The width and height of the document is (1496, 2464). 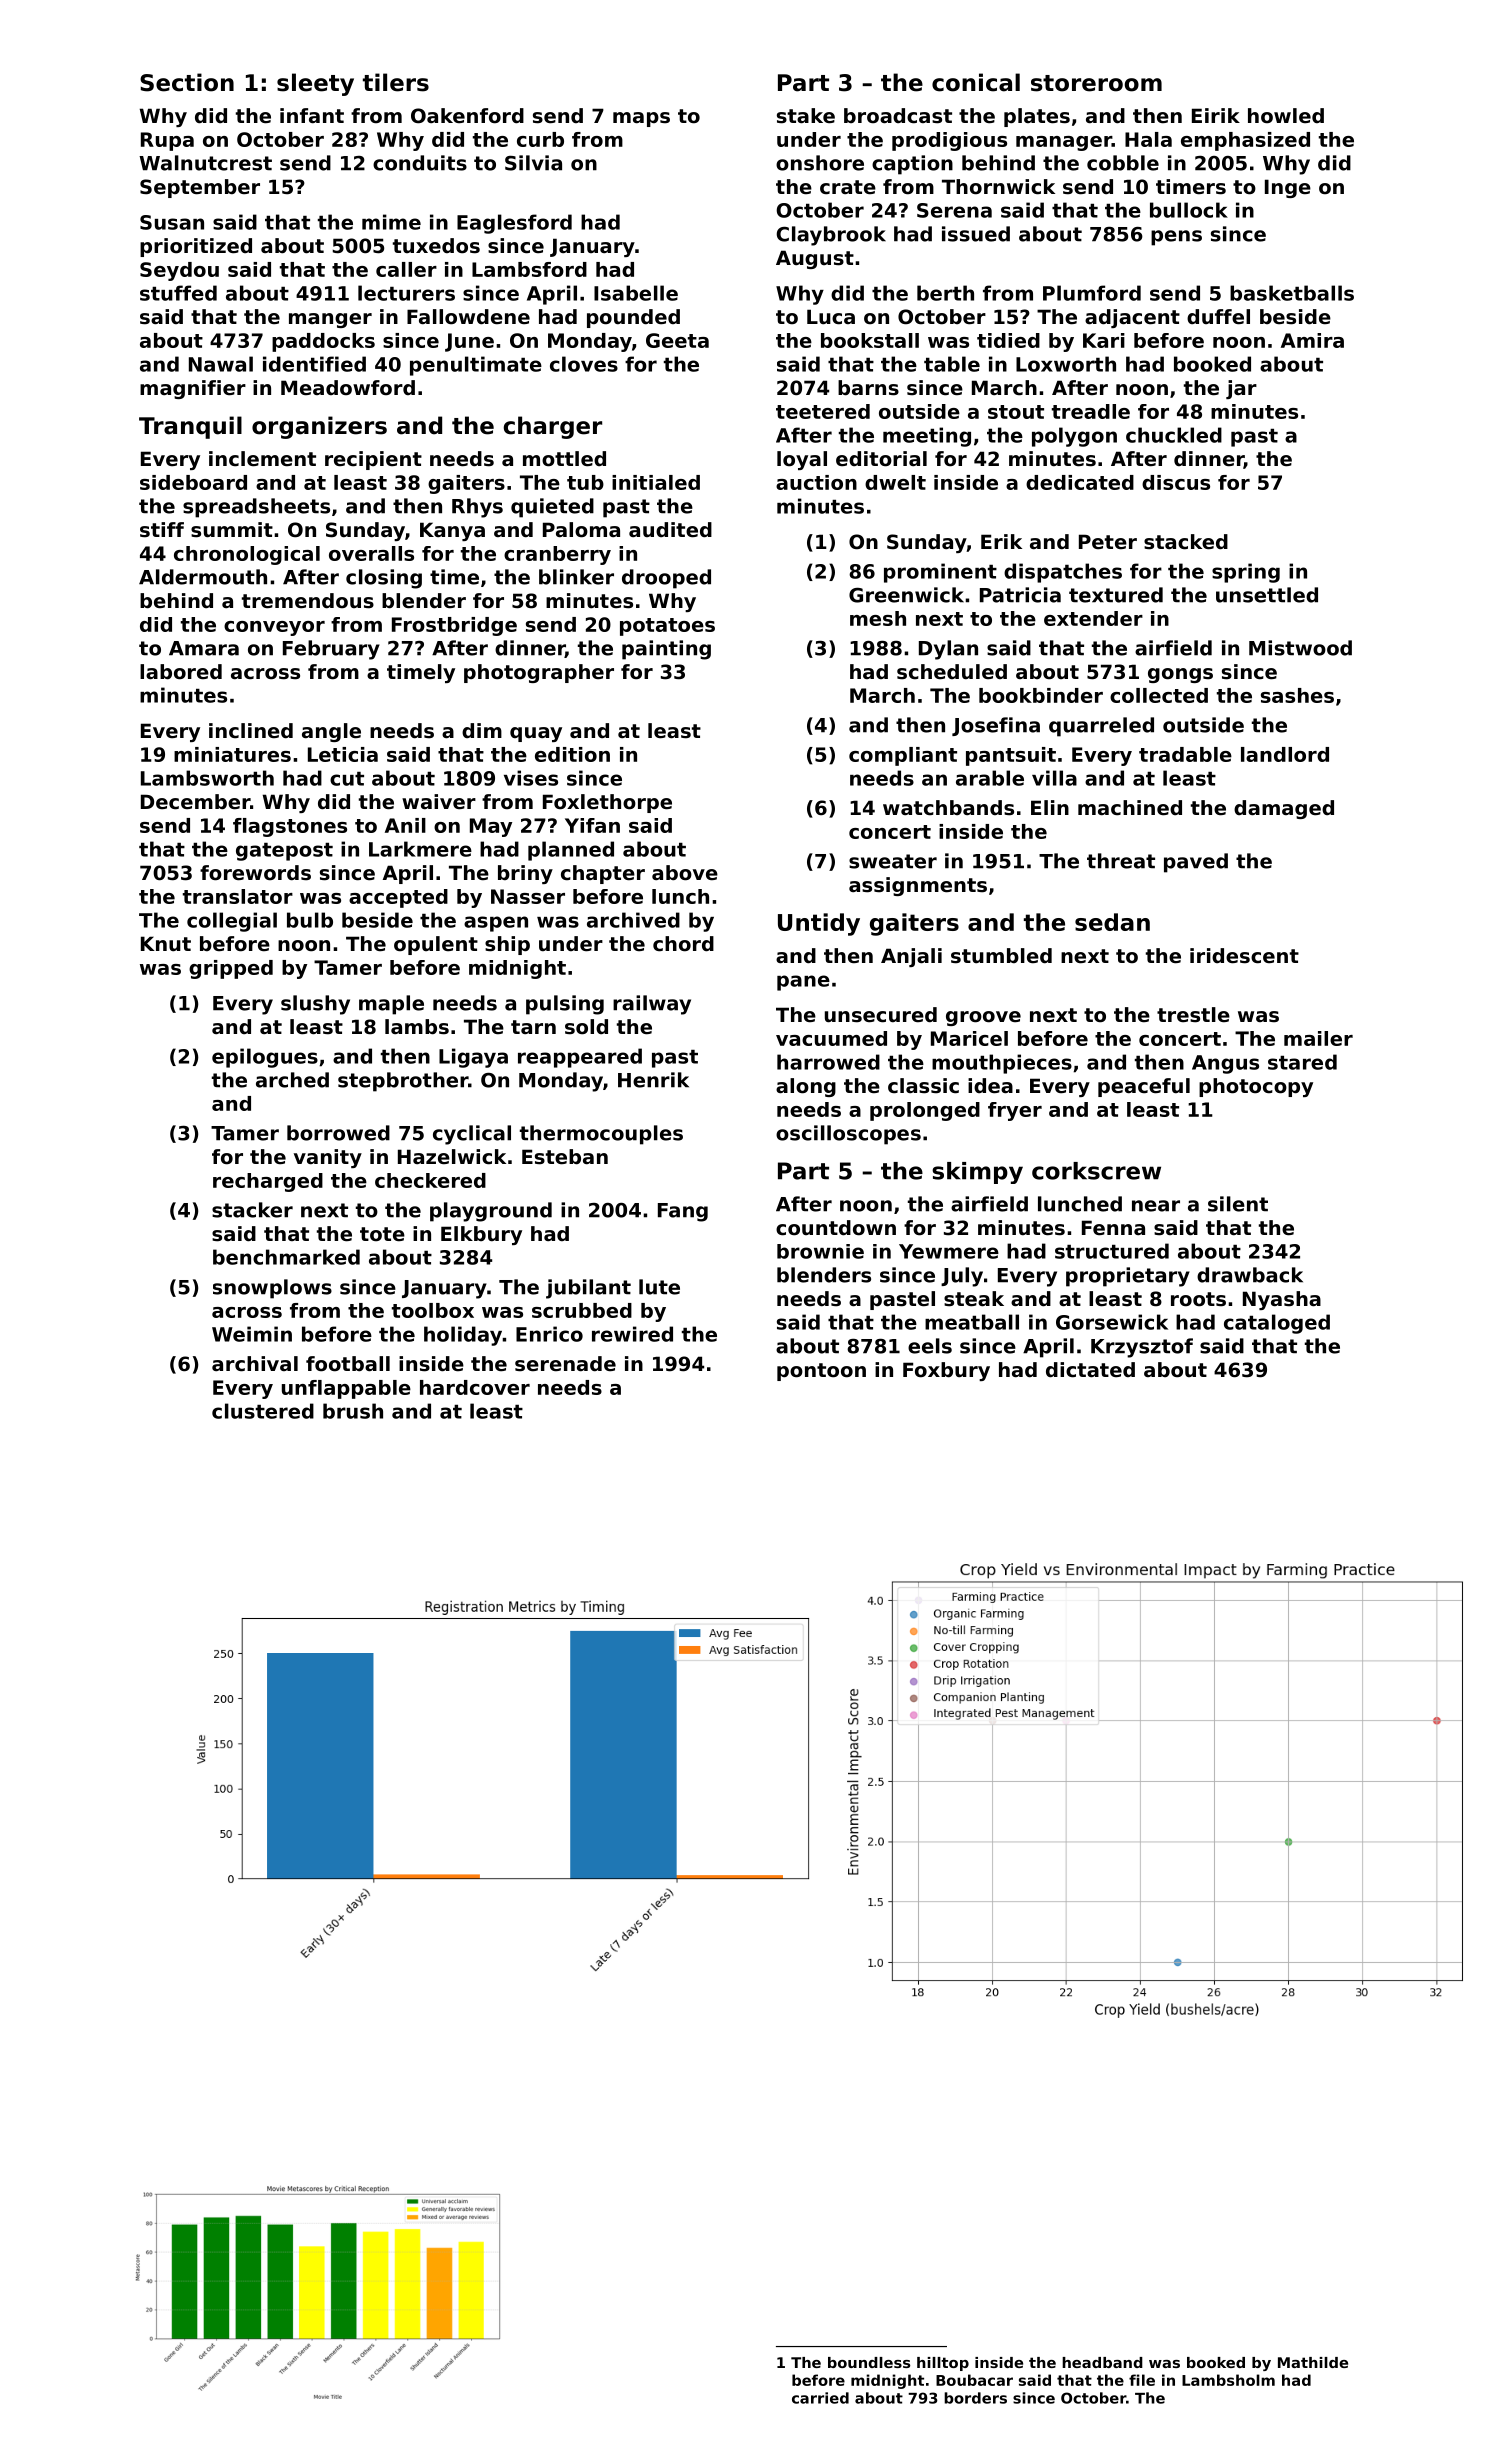 What do you see at coordinates (420, 163) in the document?
I see `conduits` at bounding box center [420, 163].
